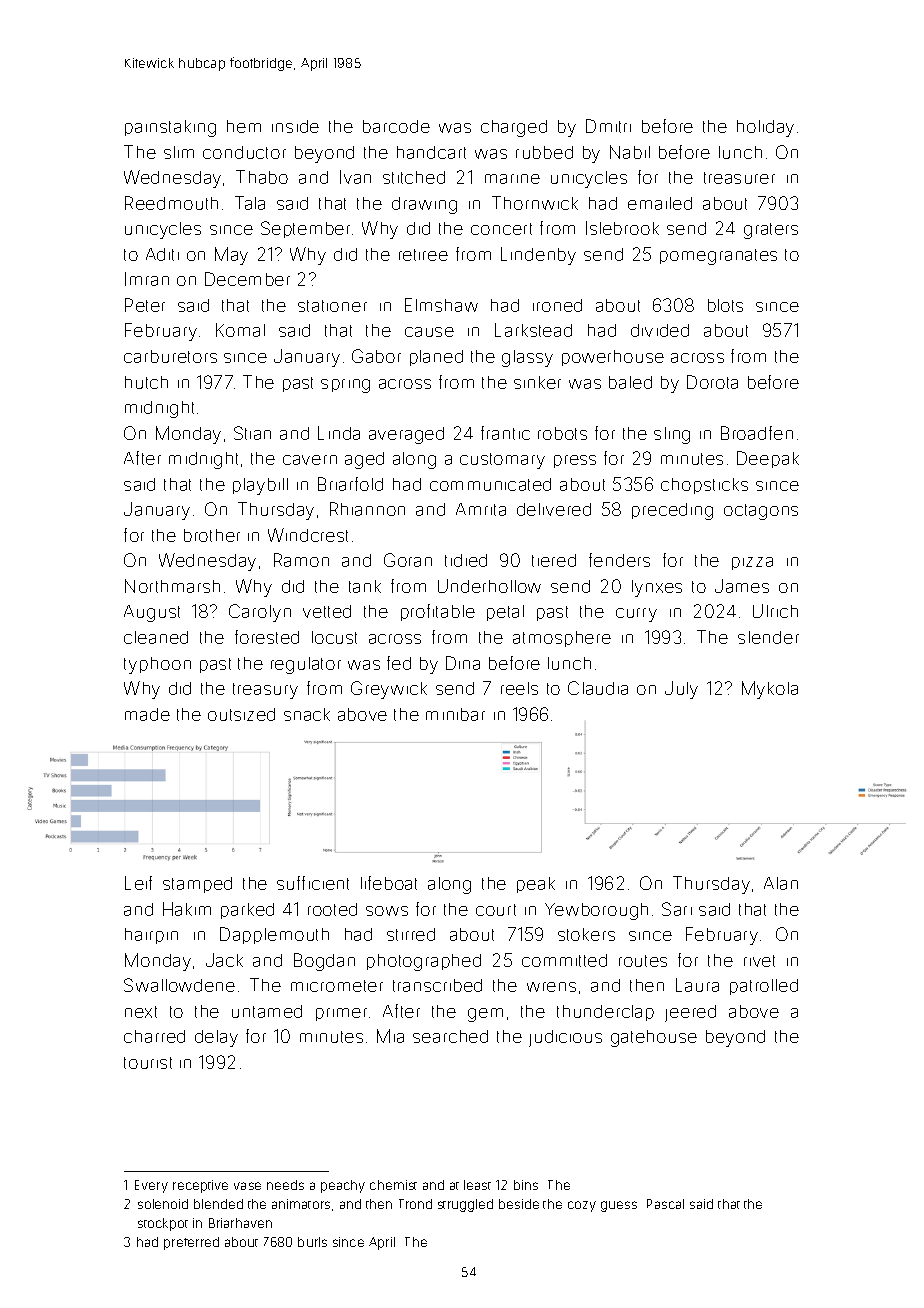 This page has width=924, height=1308. Describe the element at coordinates (431, 152) in the page. I see `handcart` at that location.
